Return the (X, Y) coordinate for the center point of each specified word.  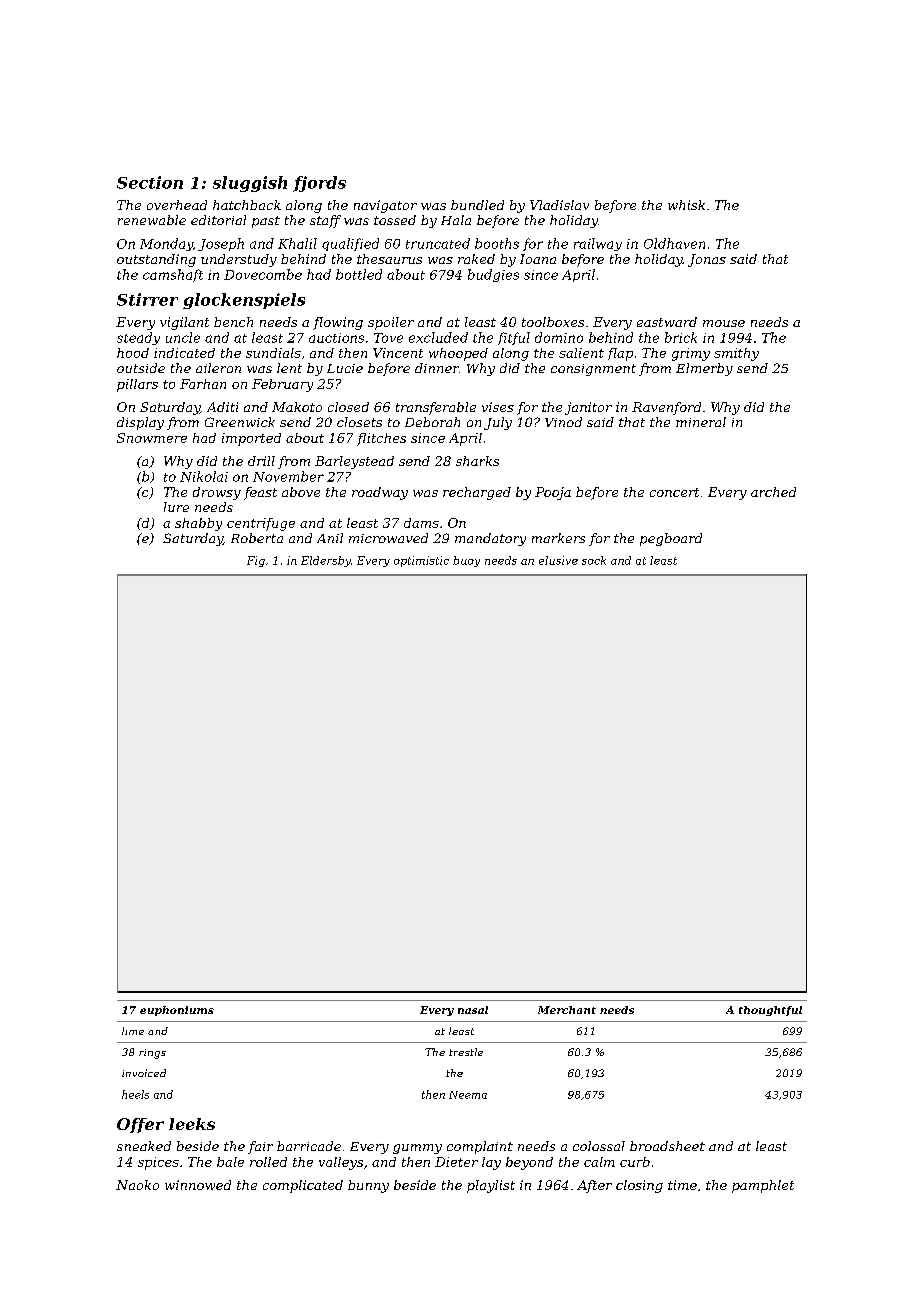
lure (176, 507)
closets (359, 422)
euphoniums (177, 1011)
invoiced (144, 1073)
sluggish (250, 184)
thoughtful (770, 1011)
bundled (477, 205)
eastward (667, 322)
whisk (686, 205)
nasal (473, 1010)
